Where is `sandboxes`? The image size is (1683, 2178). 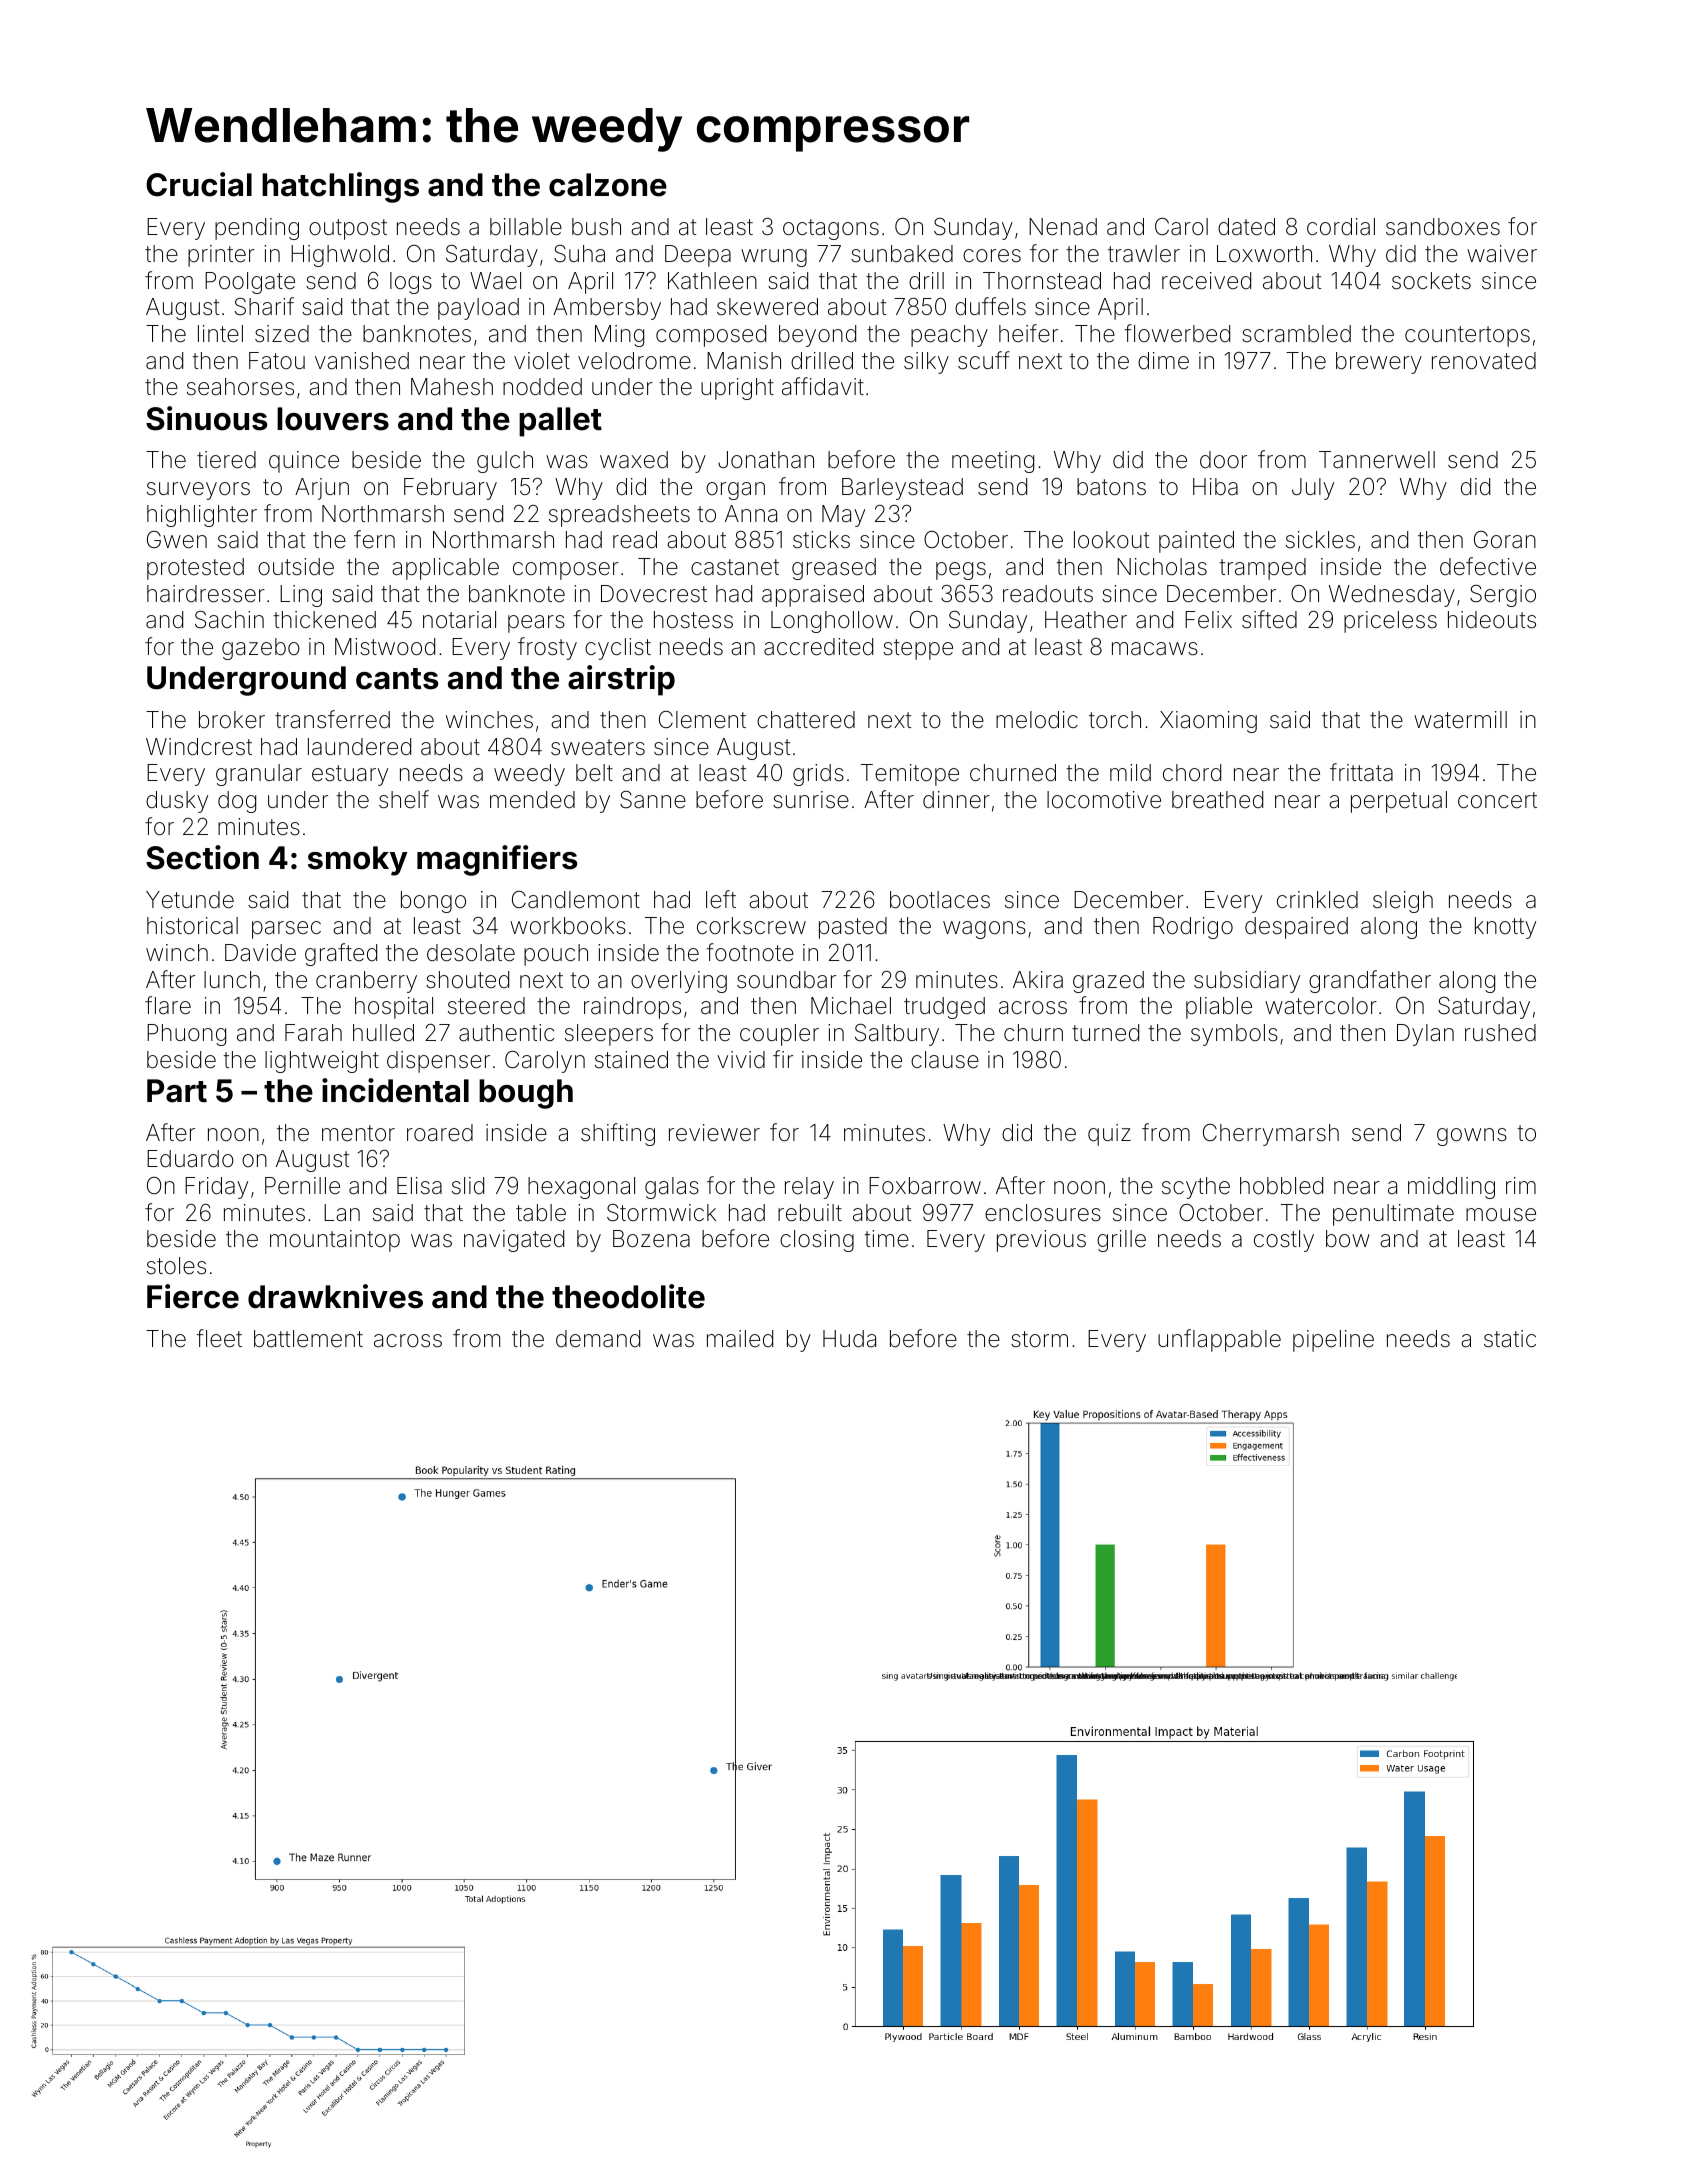 sandboxes is located at coordinates (1443, 227).
